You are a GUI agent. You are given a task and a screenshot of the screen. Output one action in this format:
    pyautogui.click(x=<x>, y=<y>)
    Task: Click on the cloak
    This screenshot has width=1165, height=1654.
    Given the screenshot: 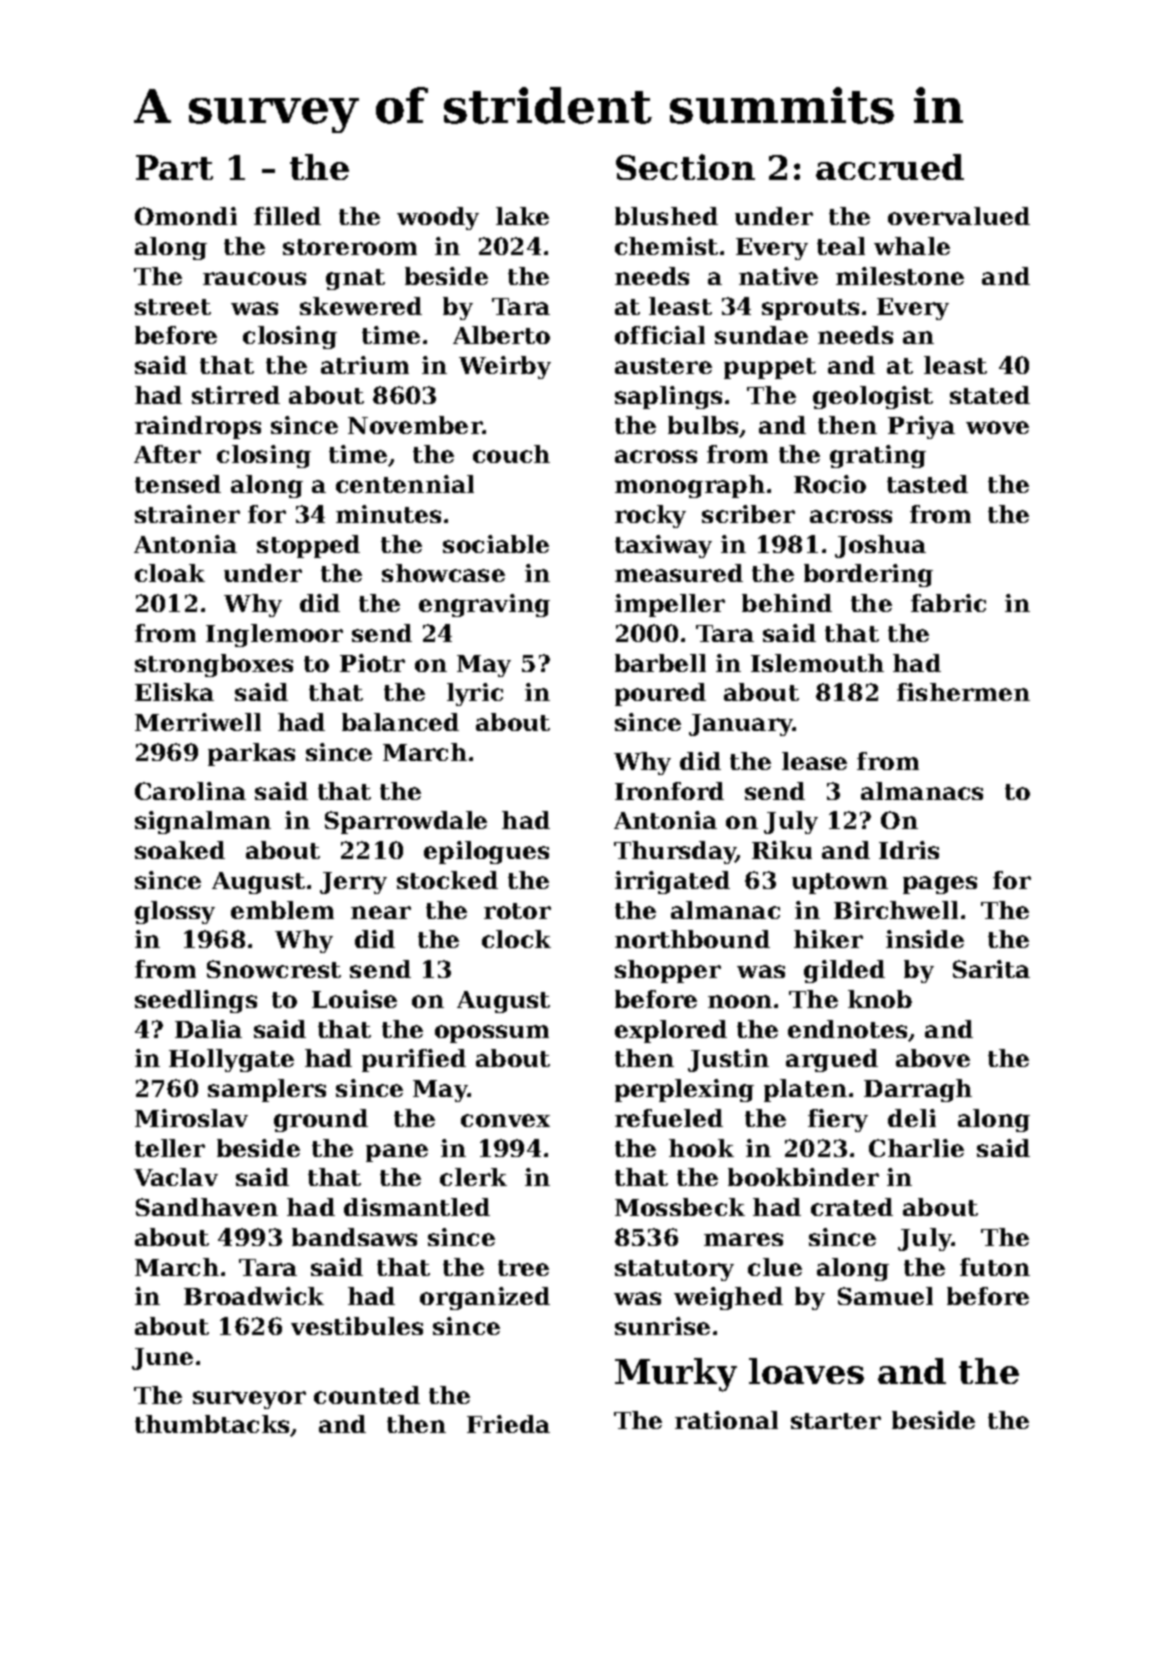 What is the action you would take?
    pyautogui.click(x=170, y=573)
